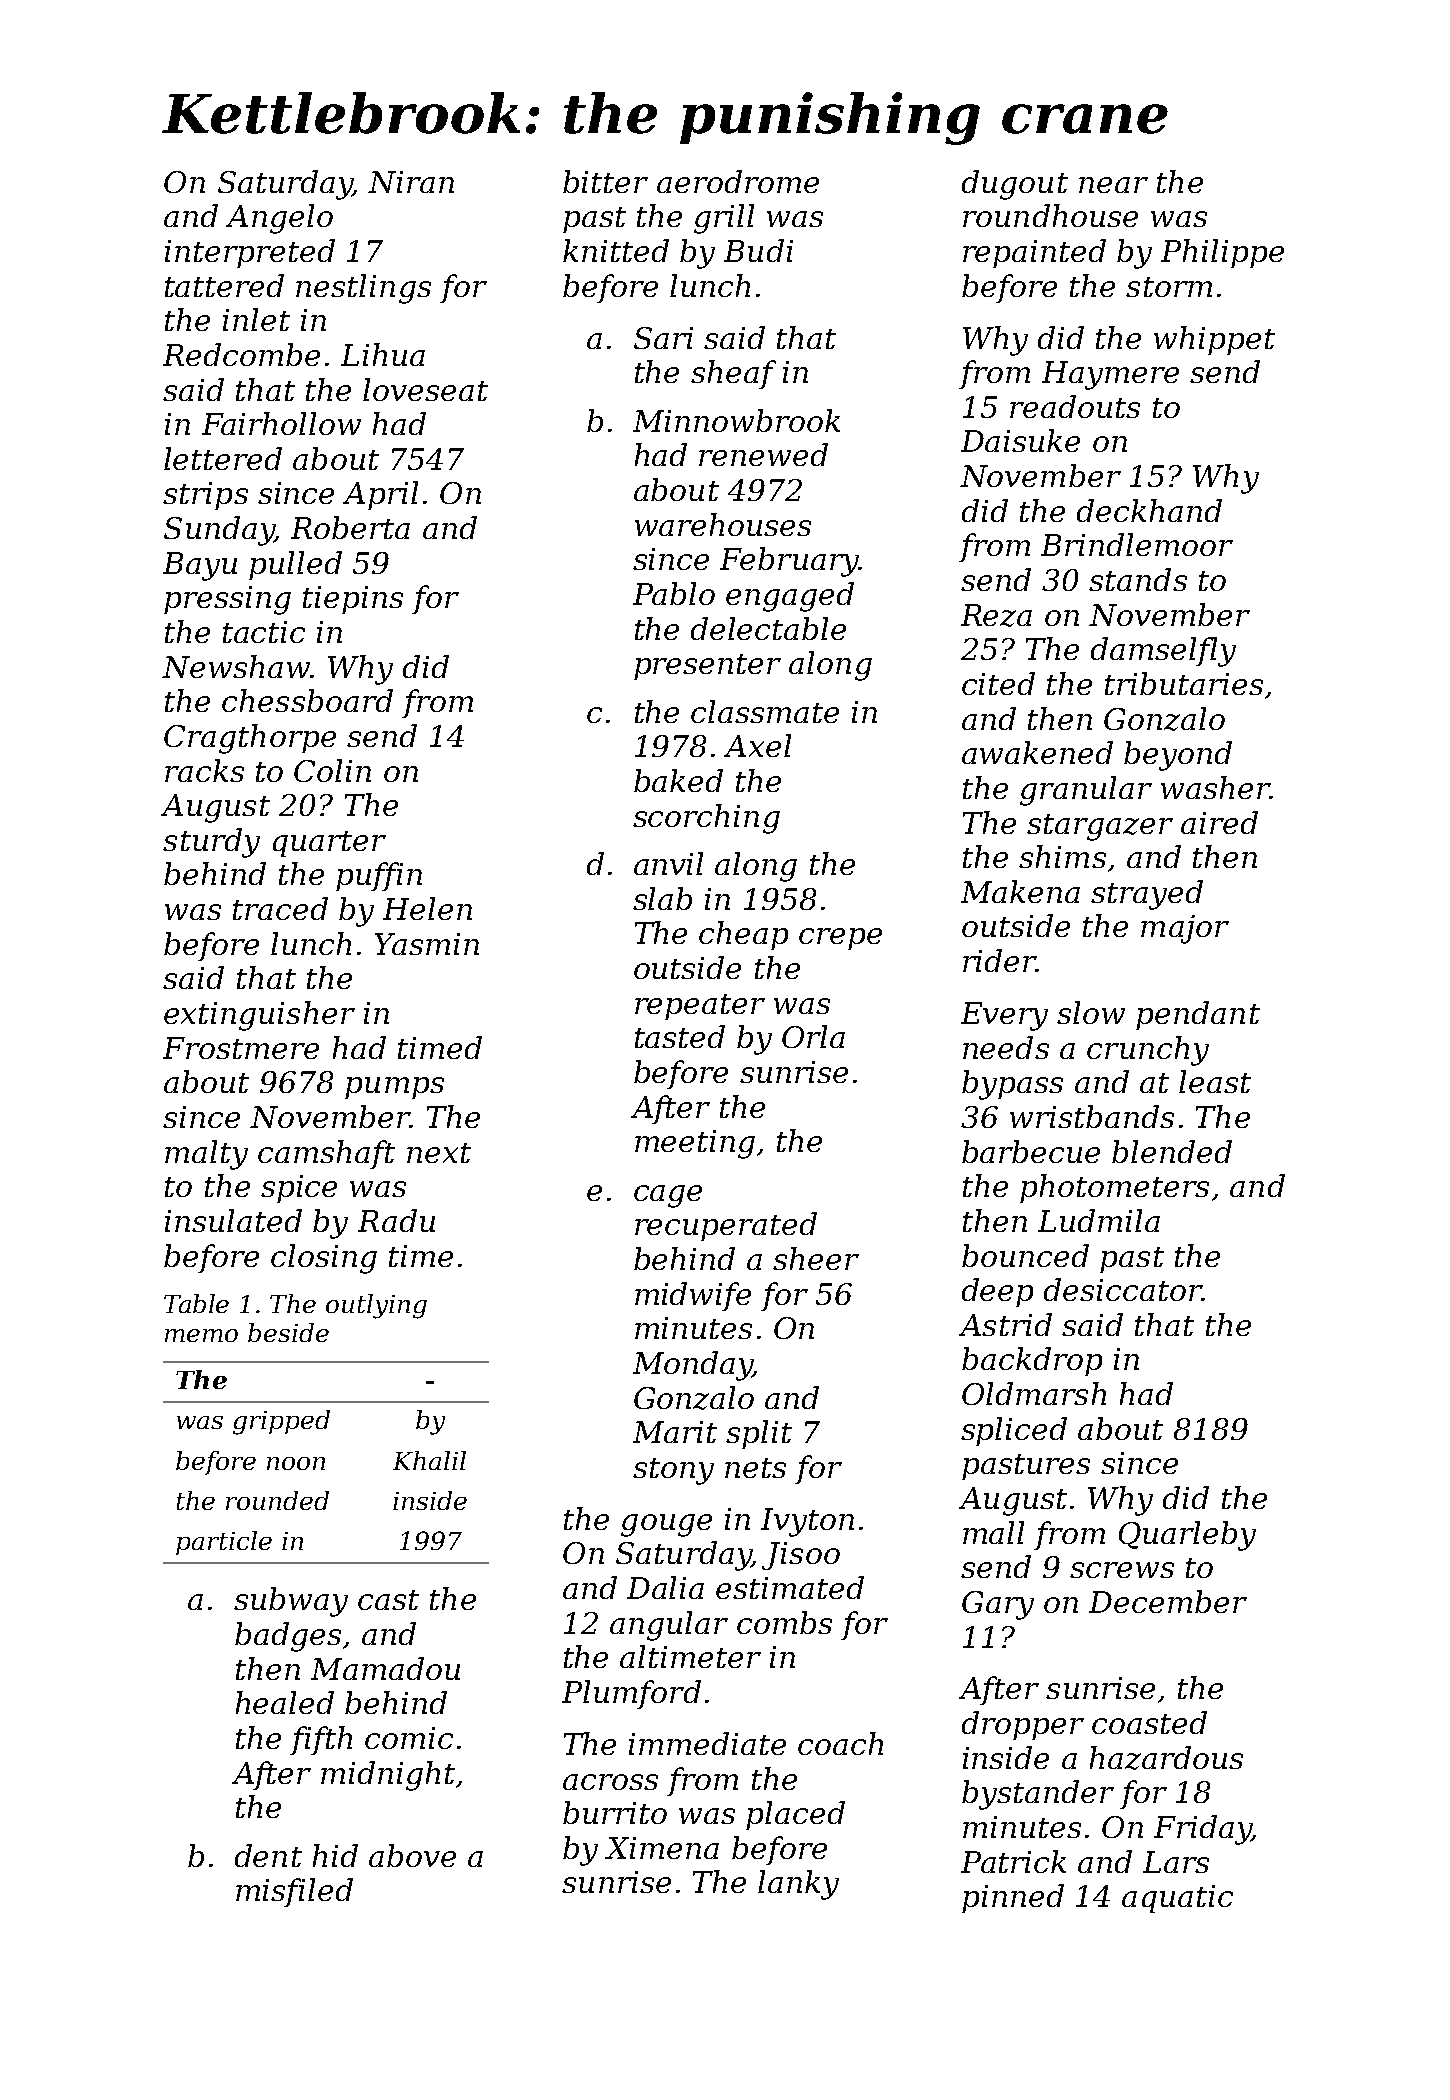 Image resolution: width=1450 pixels, height=2100 pixels. Describe the element at coordinates (759, 1434) in the screenshot. I see `split` at that location.
